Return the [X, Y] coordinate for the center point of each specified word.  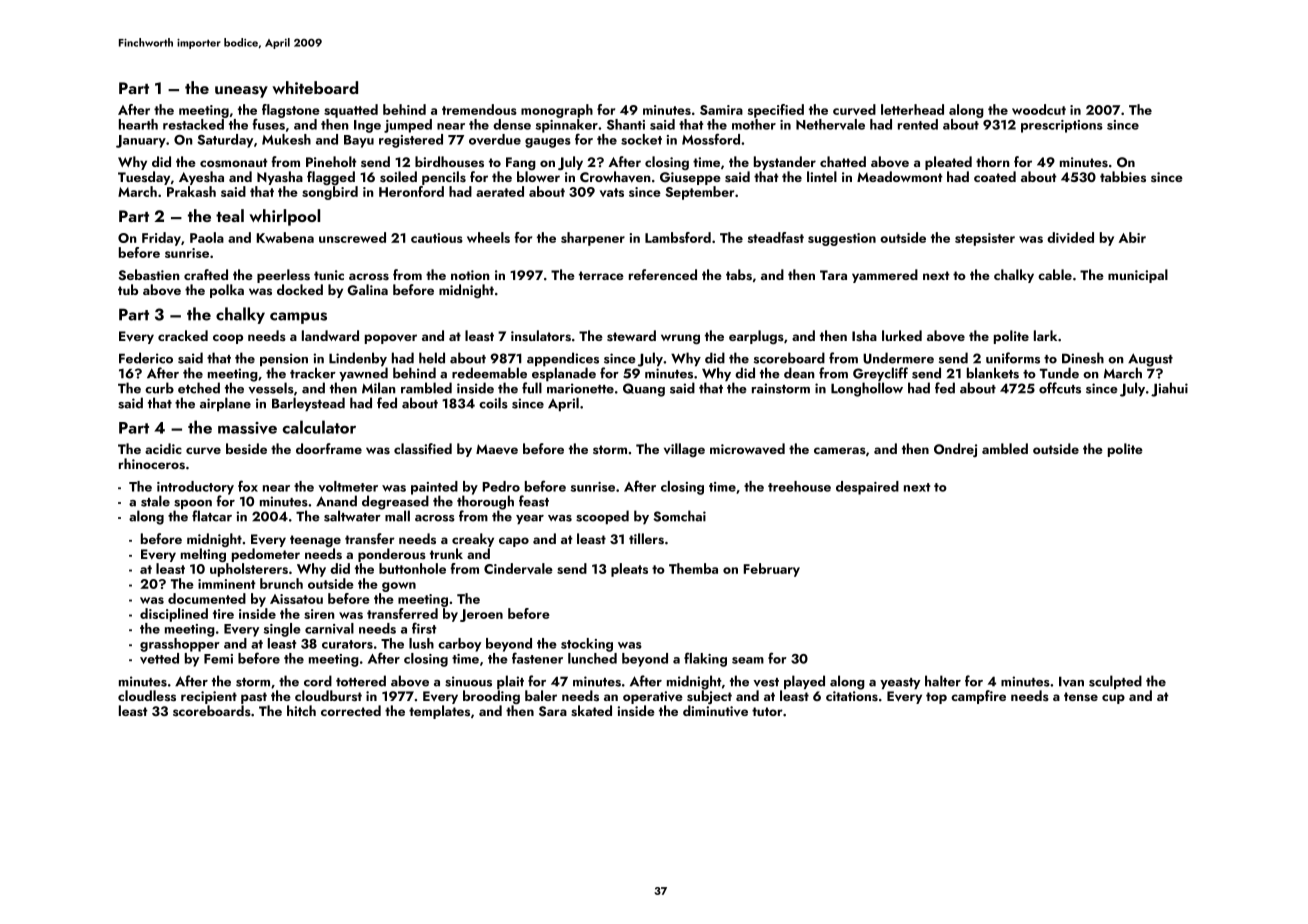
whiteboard [315, 87]
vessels [271, 388]
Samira [721, 110]
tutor [767, 711]
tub [128, 289]
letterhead [912, 109]
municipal [1138, 276]
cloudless [147, 695]
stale [155, 501]
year [530, 519]
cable [1055, 274]
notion [470, 275]
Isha [864, 335]
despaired [867, 488]
